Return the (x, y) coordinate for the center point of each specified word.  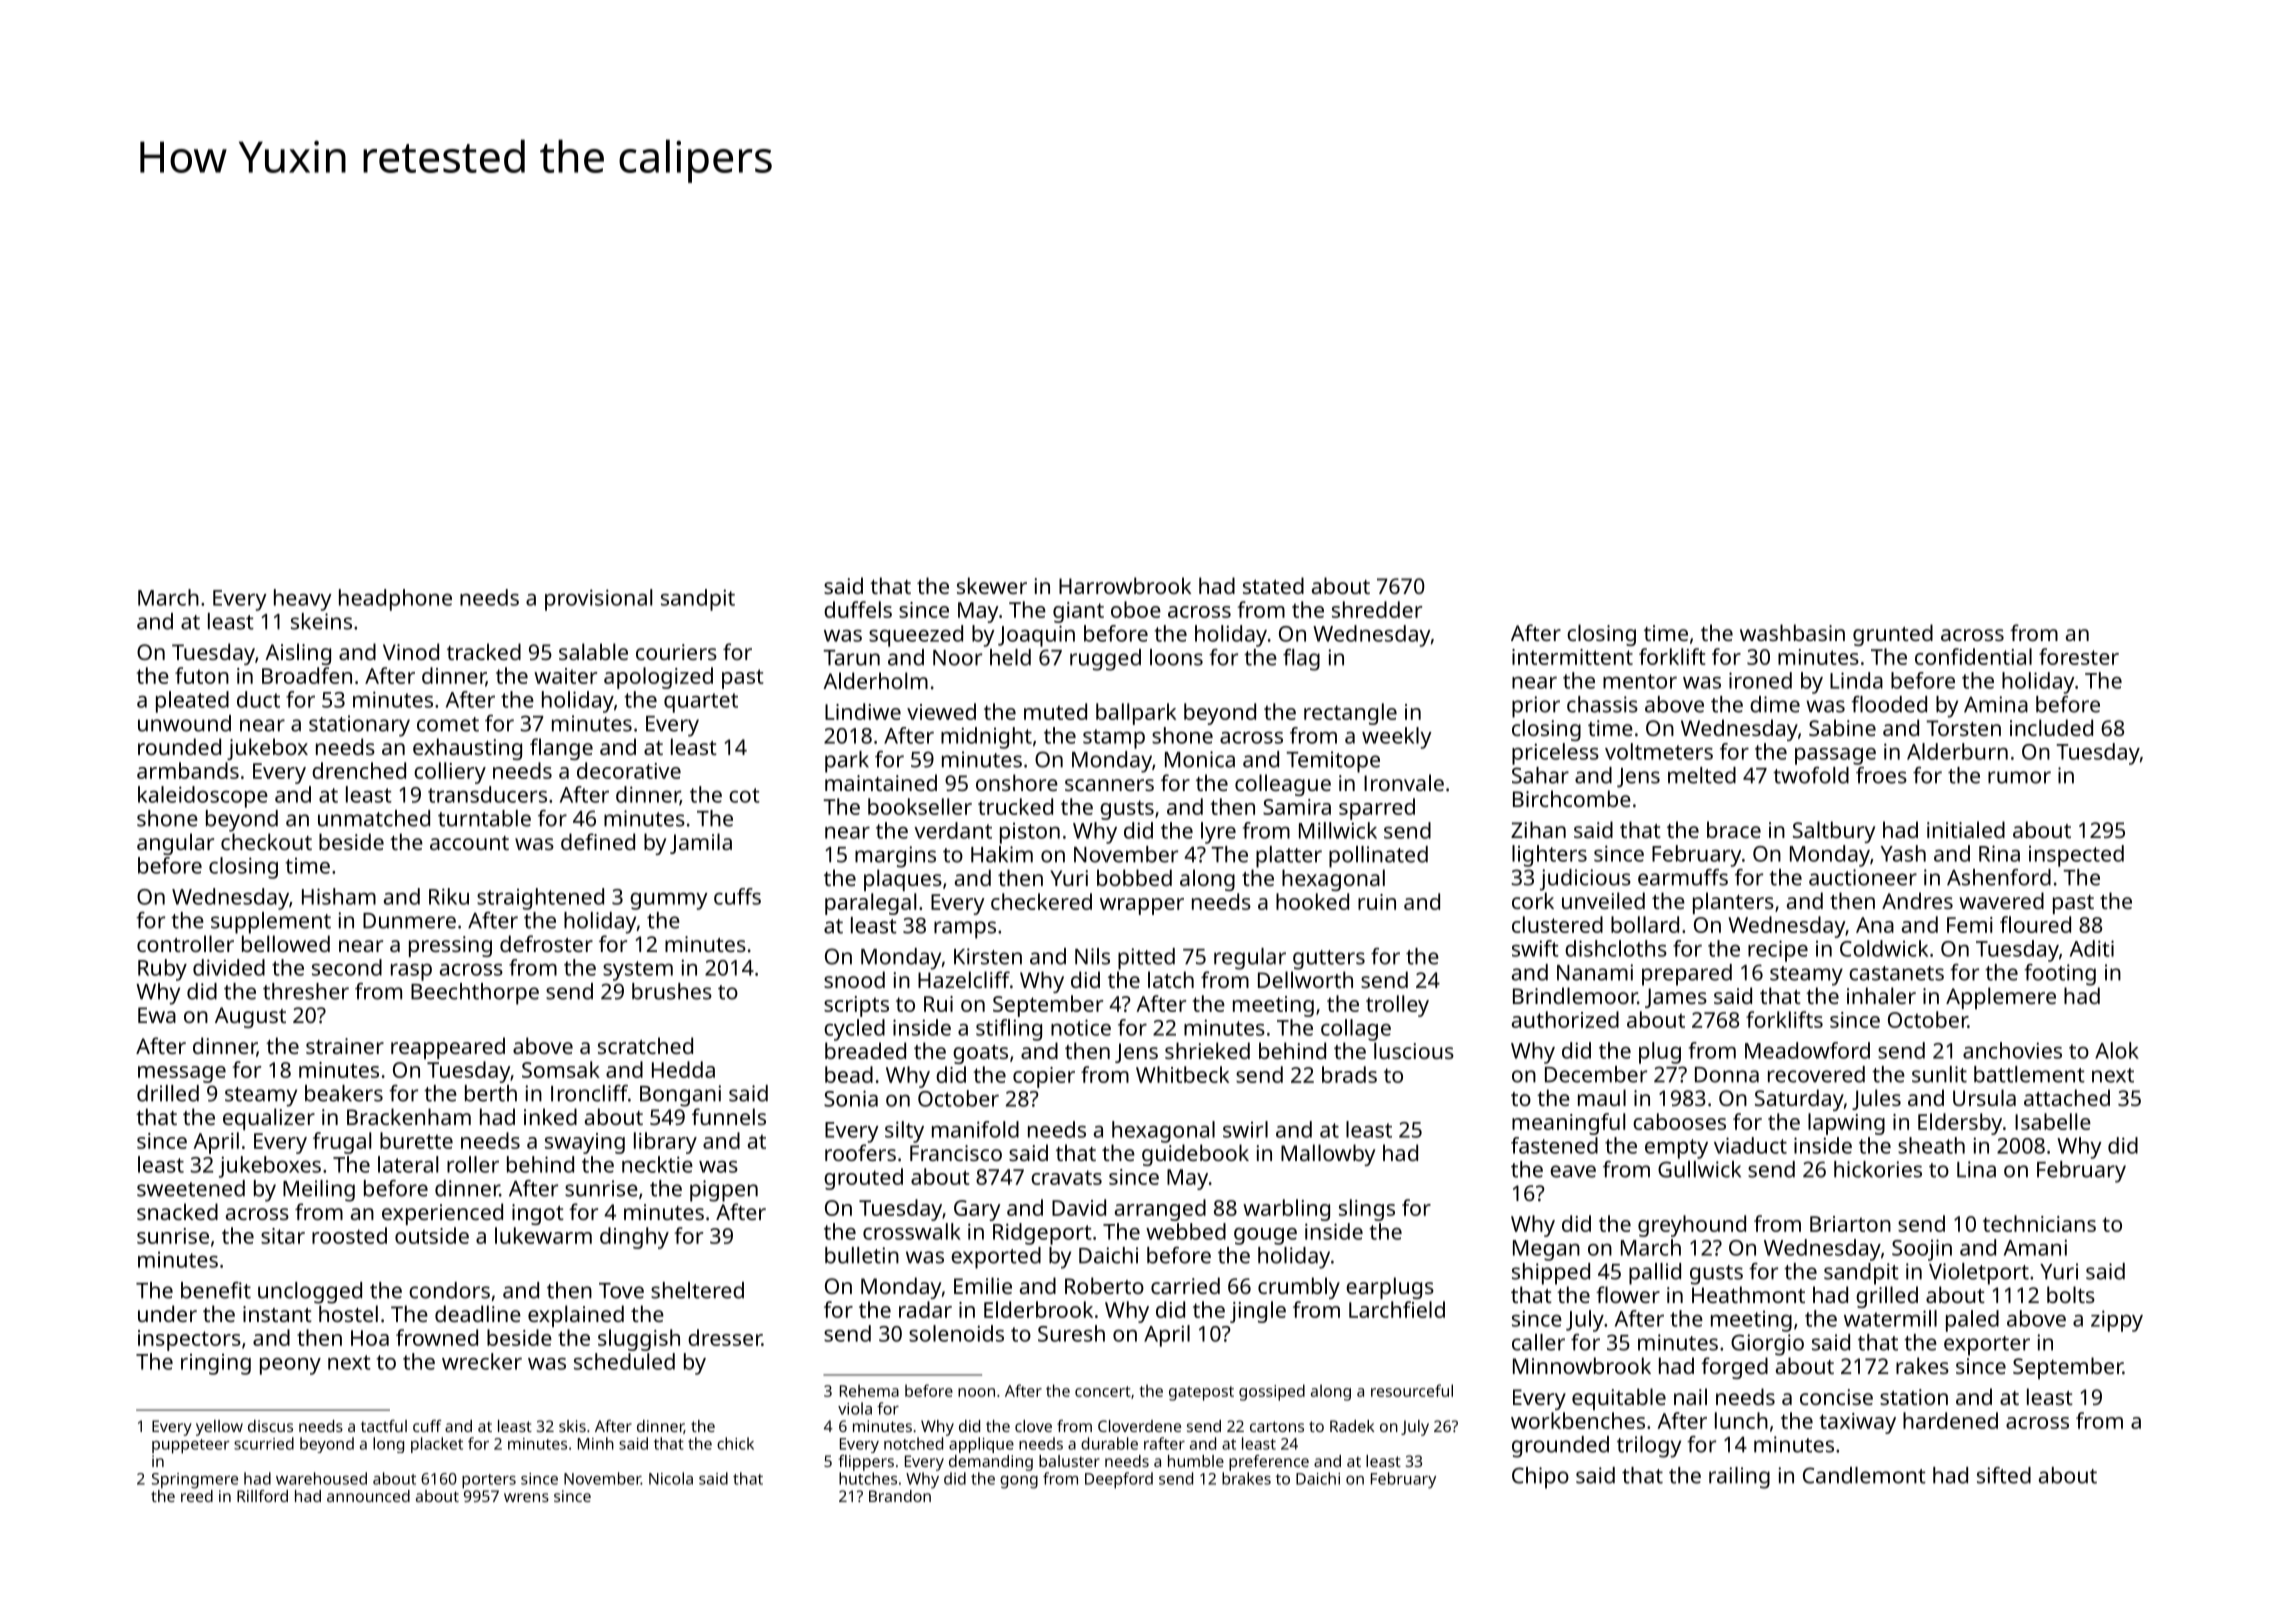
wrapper (1142, 906)
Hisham (339, 896)
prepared (1687, 975)
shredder (1377, 609)
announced (368, 1496)
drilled (168, 1093)
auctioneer (1863, 877)
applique (981, 1445)
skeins (321, 621)
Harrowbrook (1125, 585)
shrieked (1207, 1050)
